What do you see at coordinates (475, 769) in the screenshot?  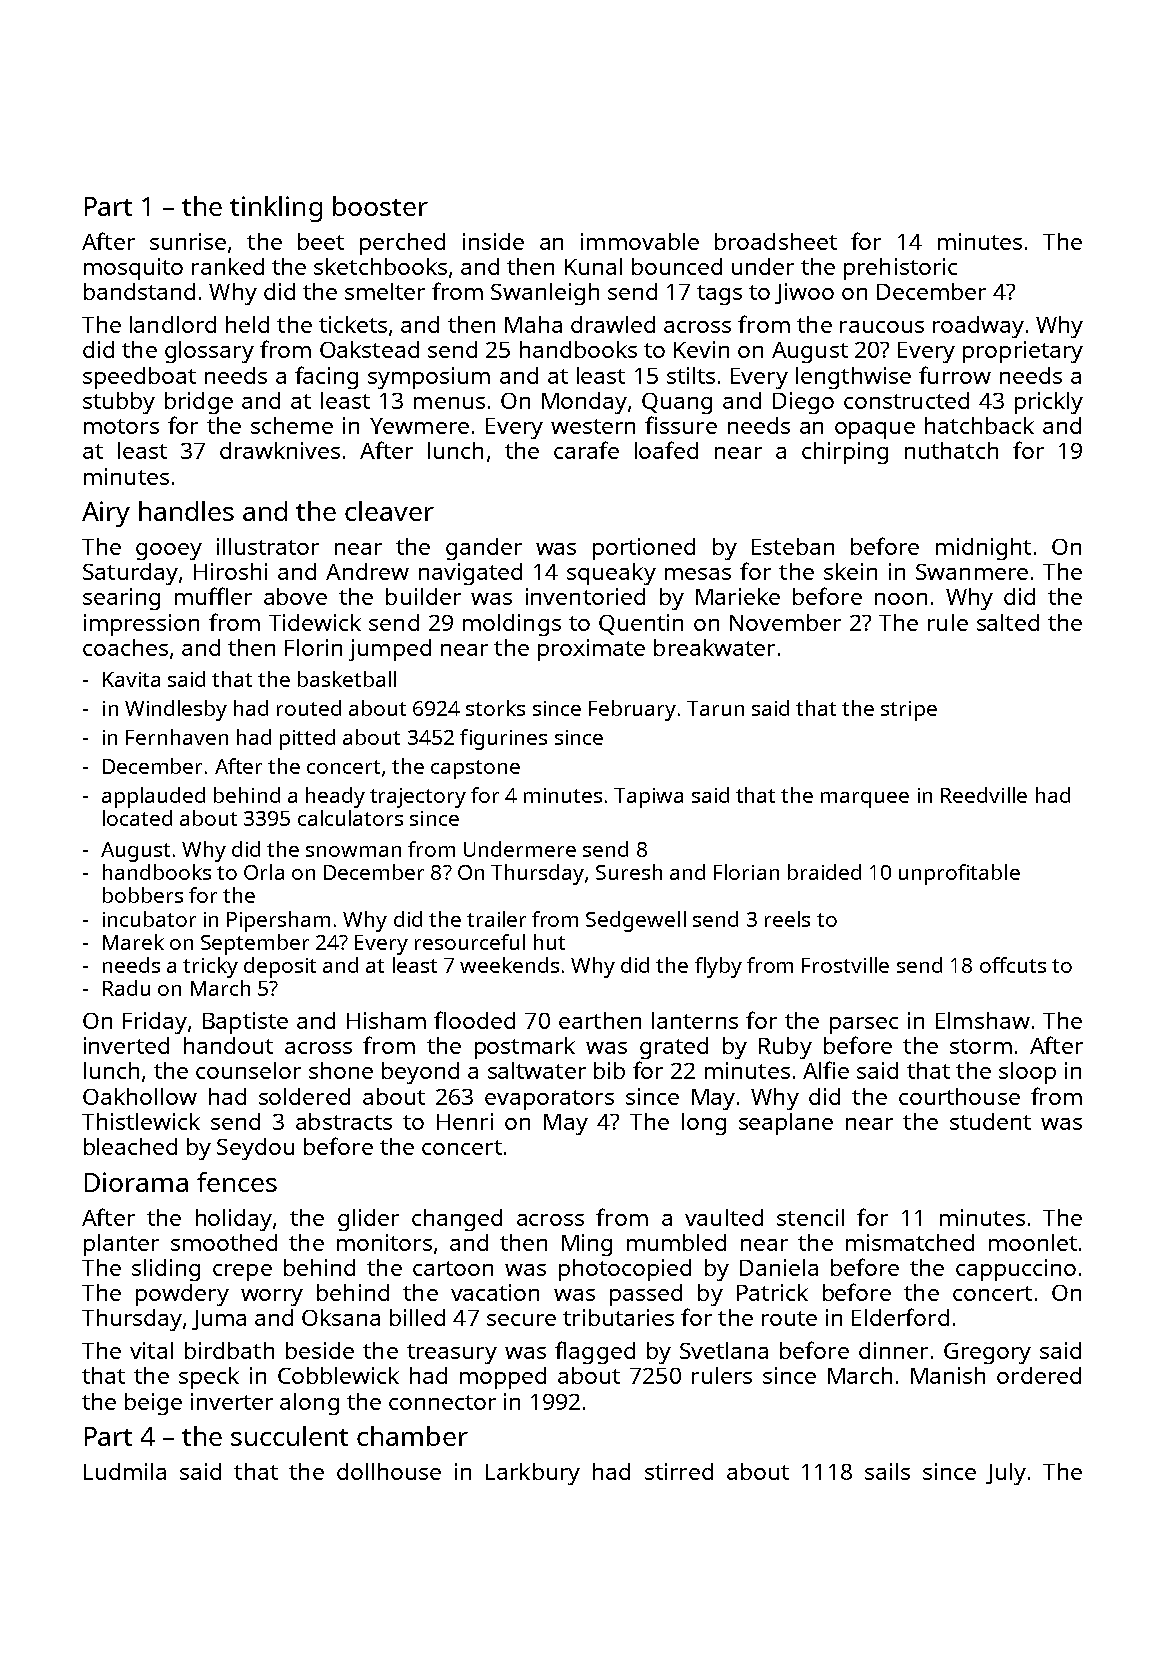 I see `capstone` at bounding box center [475, 769].
